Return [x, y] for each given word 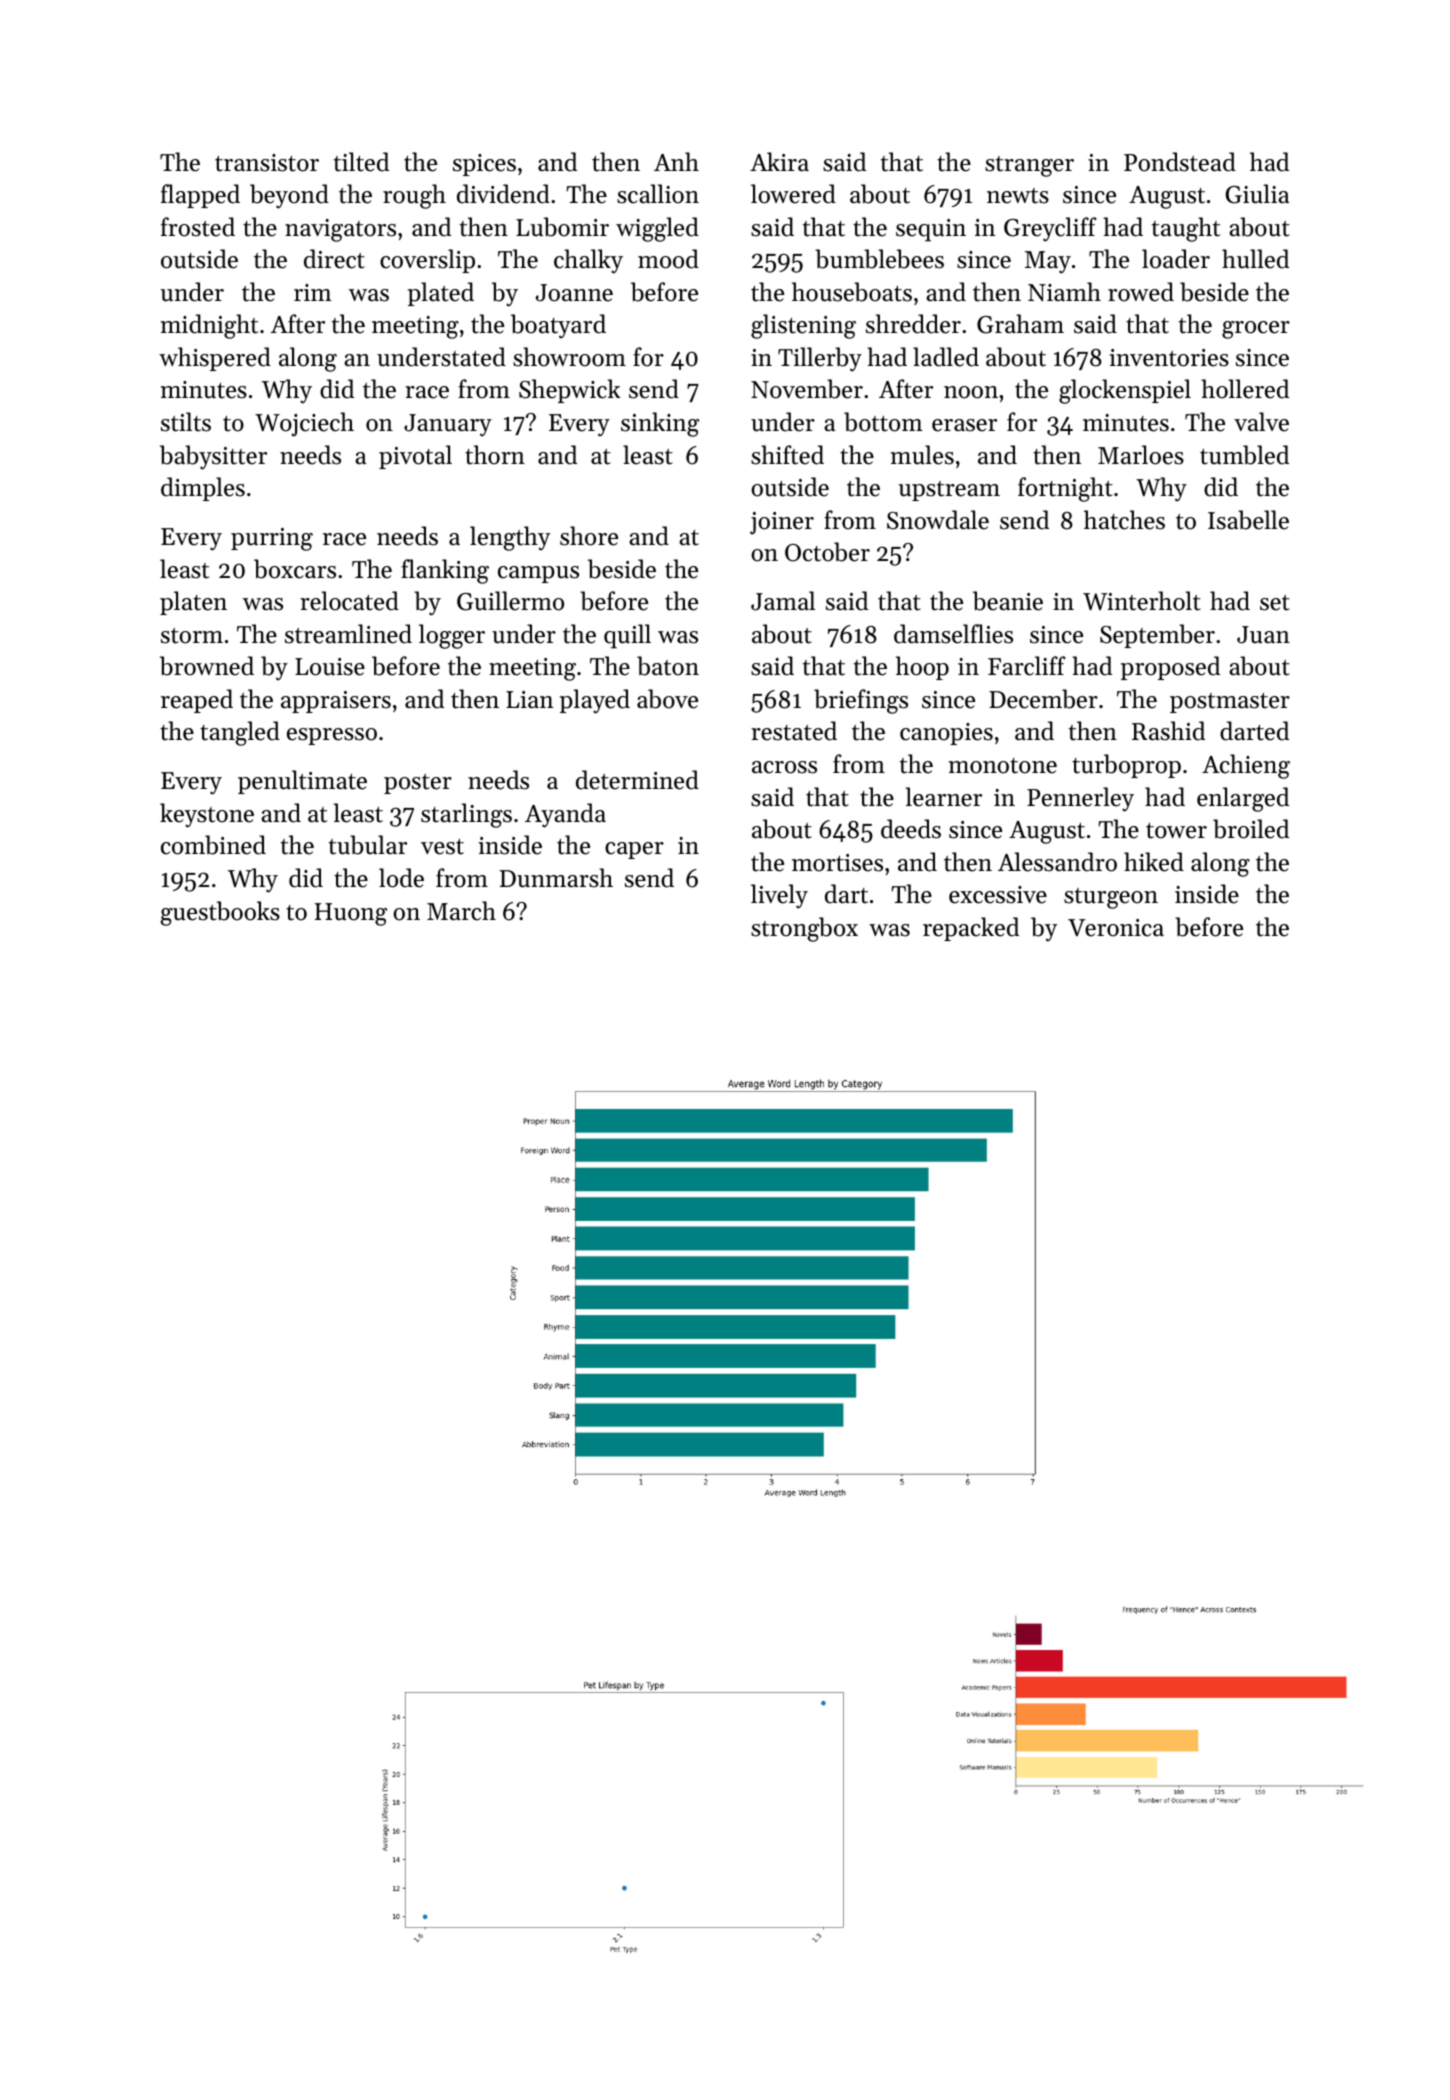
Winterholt [1142, 601]
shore [589, 536]
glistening [803, 326]
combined [213, 845]
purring [272, 539]
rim [313, 292]
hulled [1255, 259]
